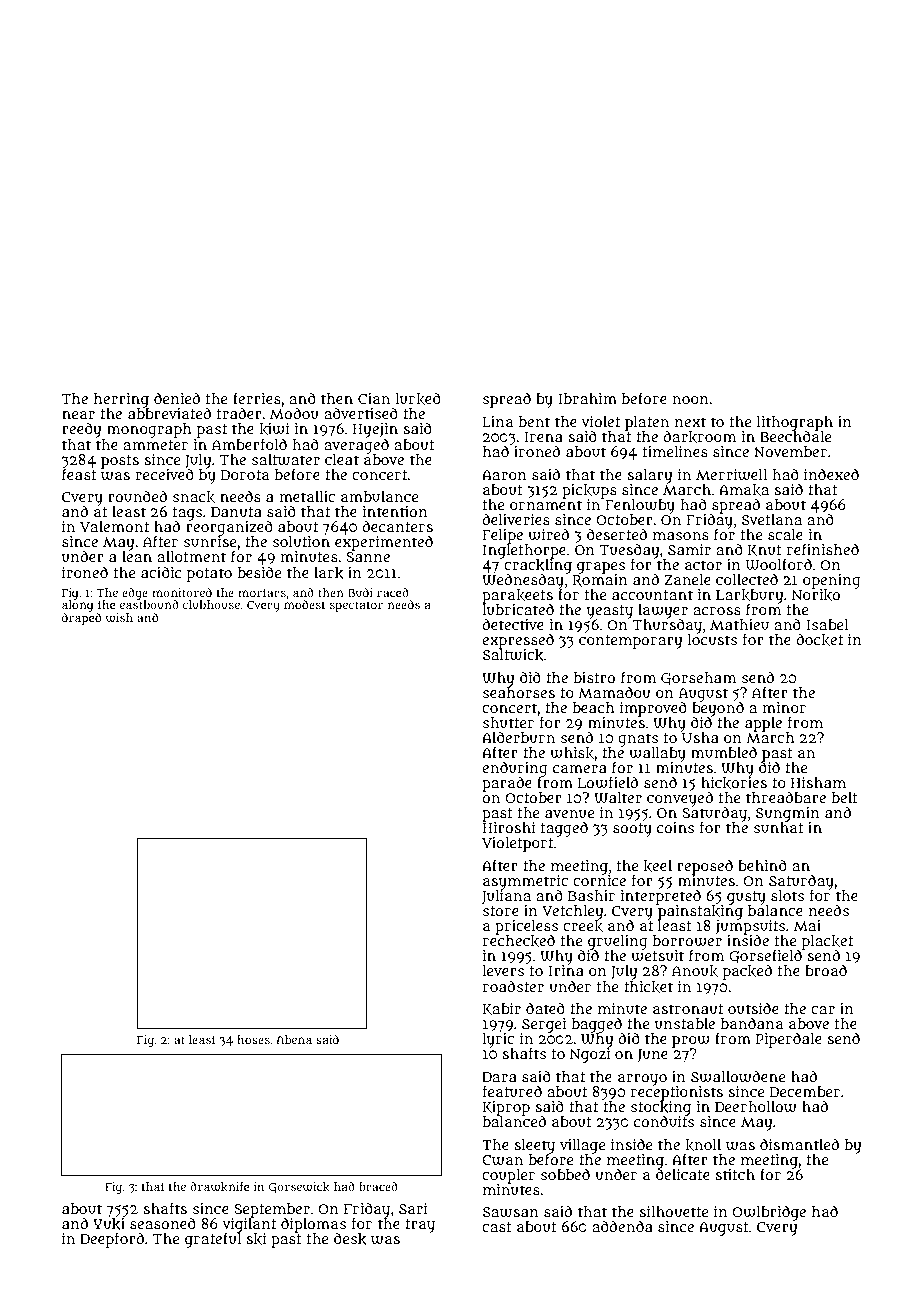 The width and height of the screenshot is (924, 1308). Describe the element at coordinates (795, 423) in the screenshot. I see `lithograph` at that location.
